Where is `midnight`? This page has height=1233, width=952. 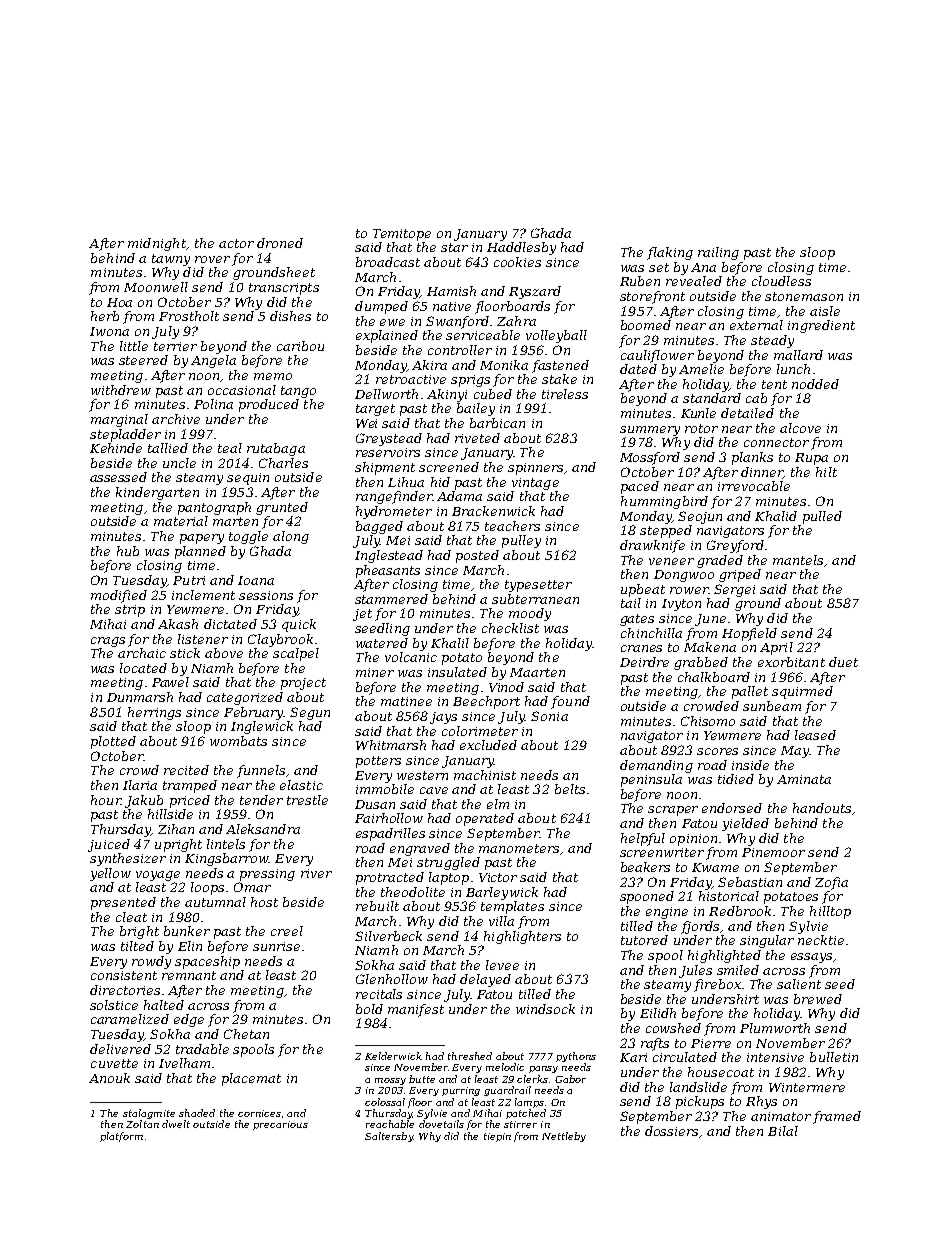 midnight is located at coordinates (157, 244).
